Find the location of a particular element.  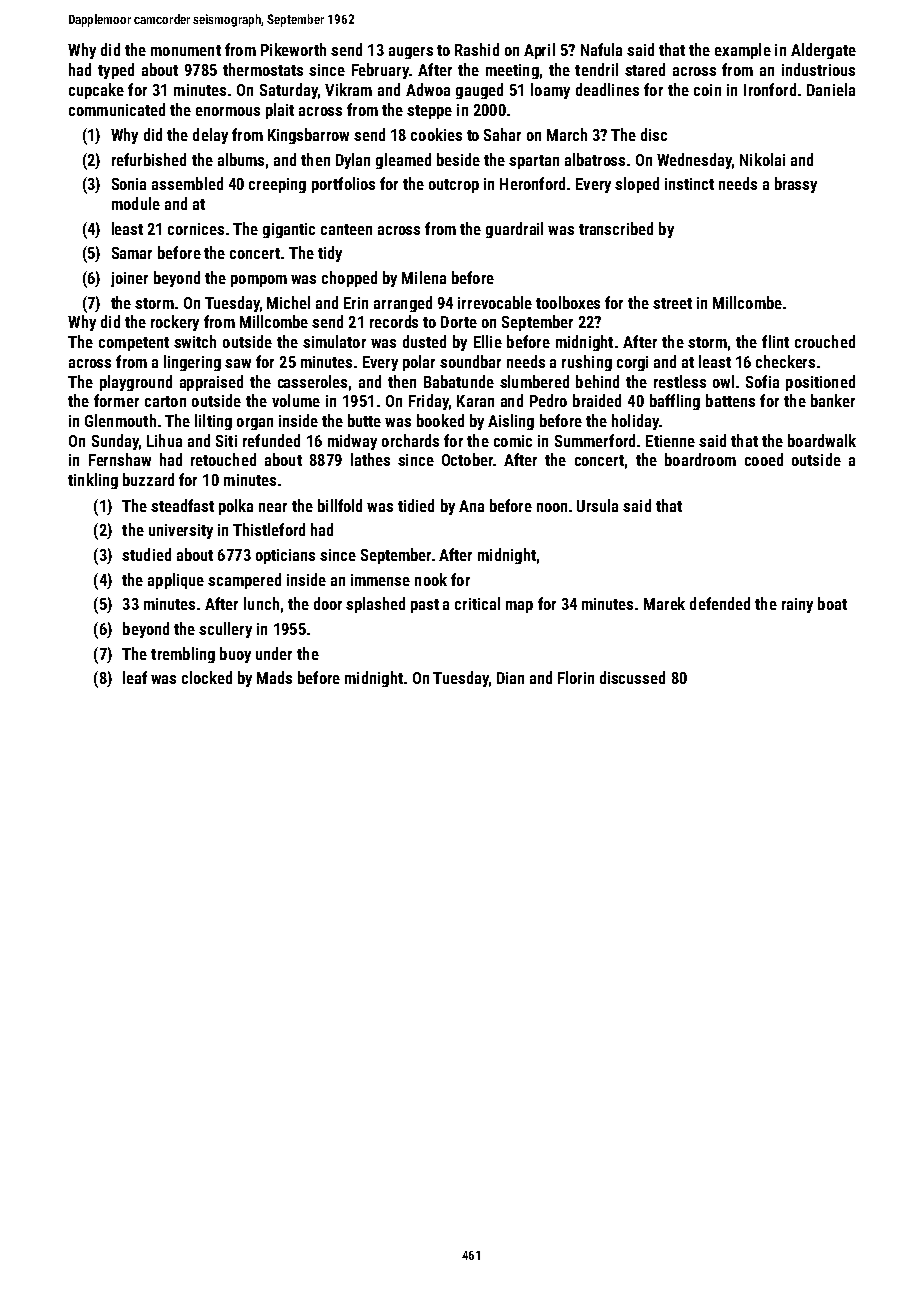

former is located at coordinates (116, 400).
